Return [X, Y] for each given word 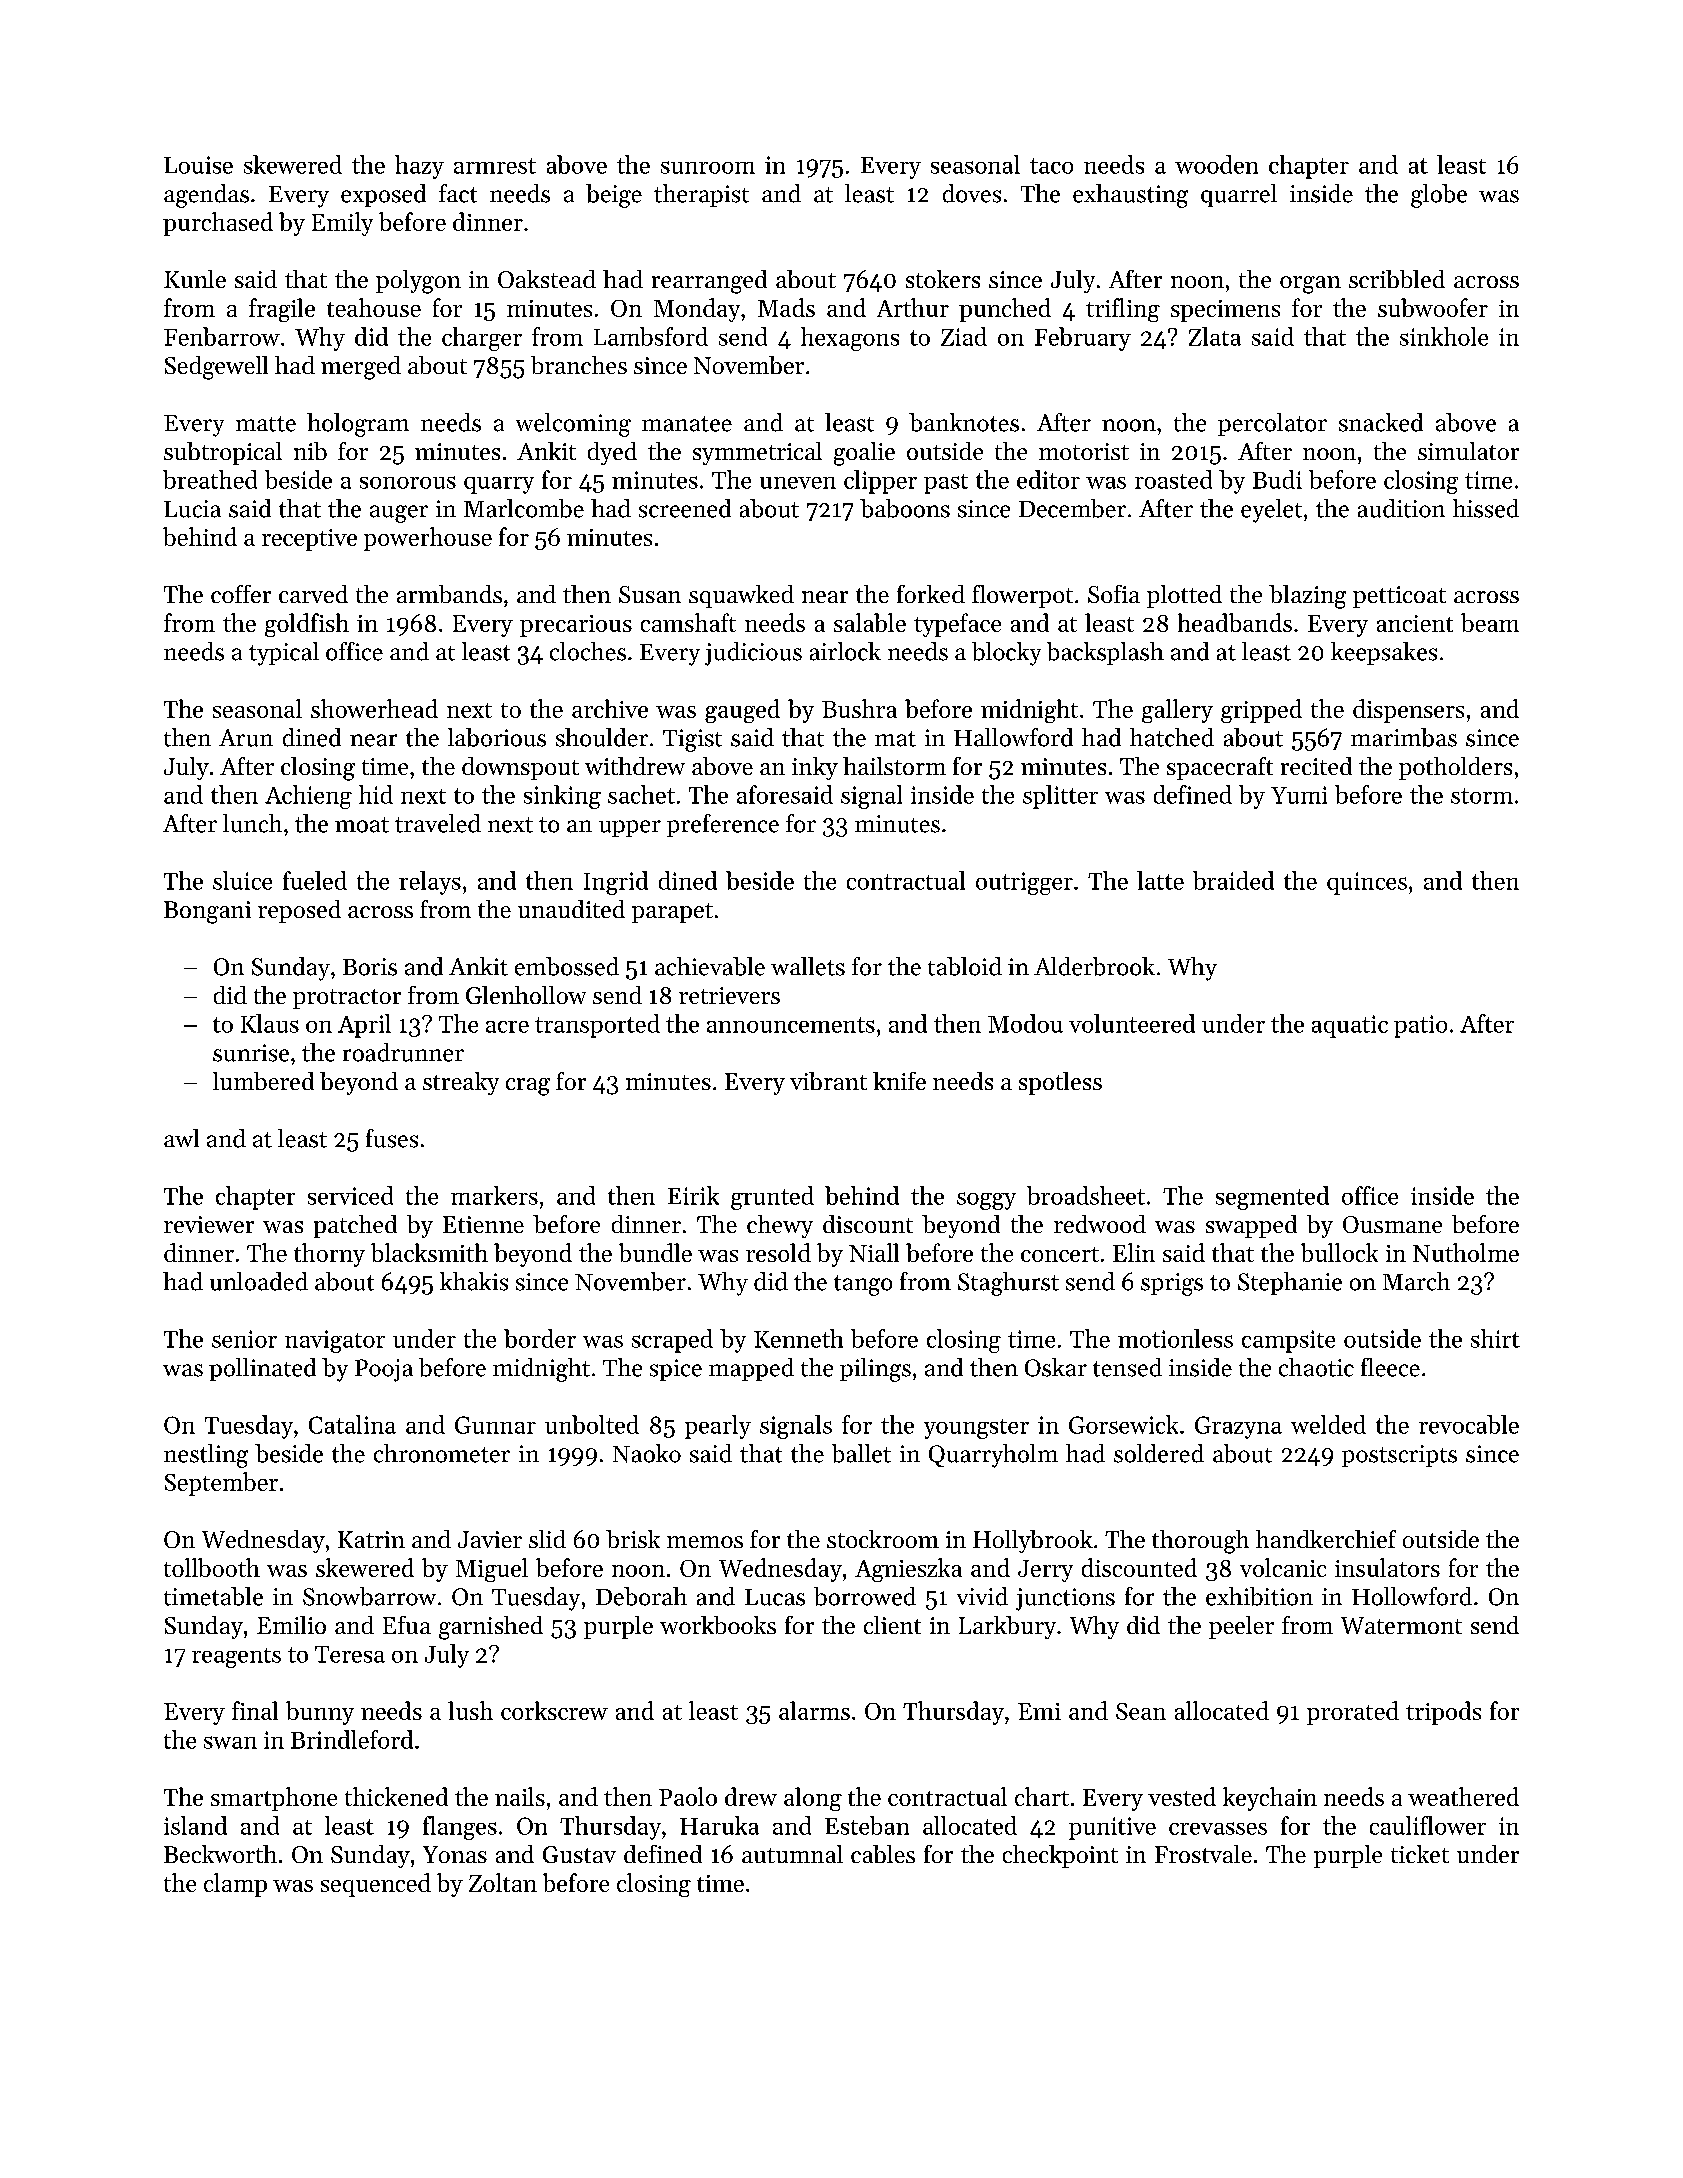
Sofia [1114, 594]
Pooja [384, 1370]
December [1072, 508]
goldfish [307, 625]
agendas [206, 196]
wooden [1216, 164]
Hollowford [1412, 1596]
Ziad [964, 336]
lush [470, 1710]
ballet [861, 1453]
